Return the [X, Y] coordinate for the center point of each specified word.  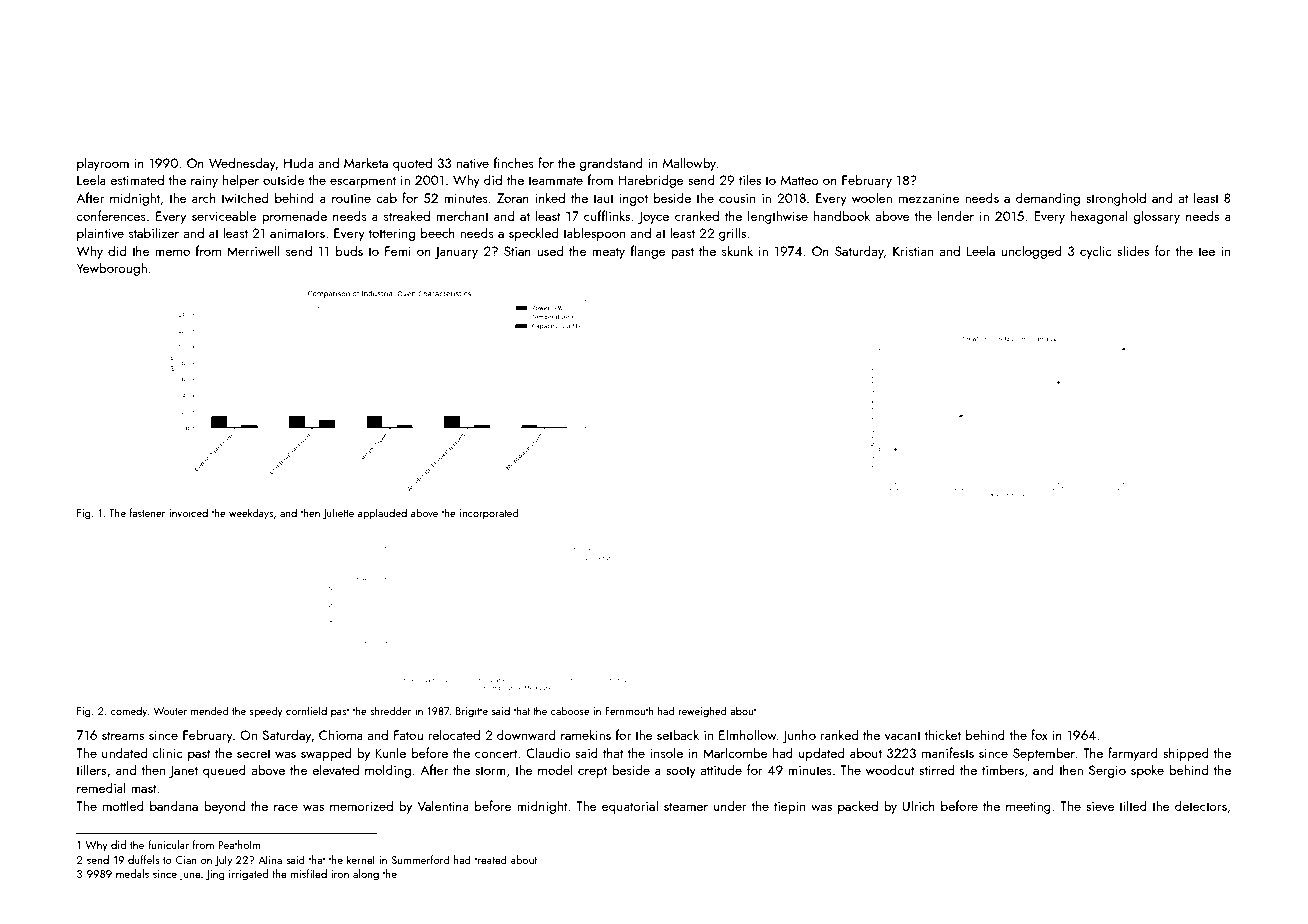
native [473, 163]
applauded [382, 513]
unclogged [1031, 252]
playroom [103, 164]
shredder [390, 710]
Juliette [338, 514]
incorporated [489, 513]
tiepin [789, 807]
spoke [1147, 771]
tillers [91, 769]
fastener [147, 512]
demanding [1048, 199]
